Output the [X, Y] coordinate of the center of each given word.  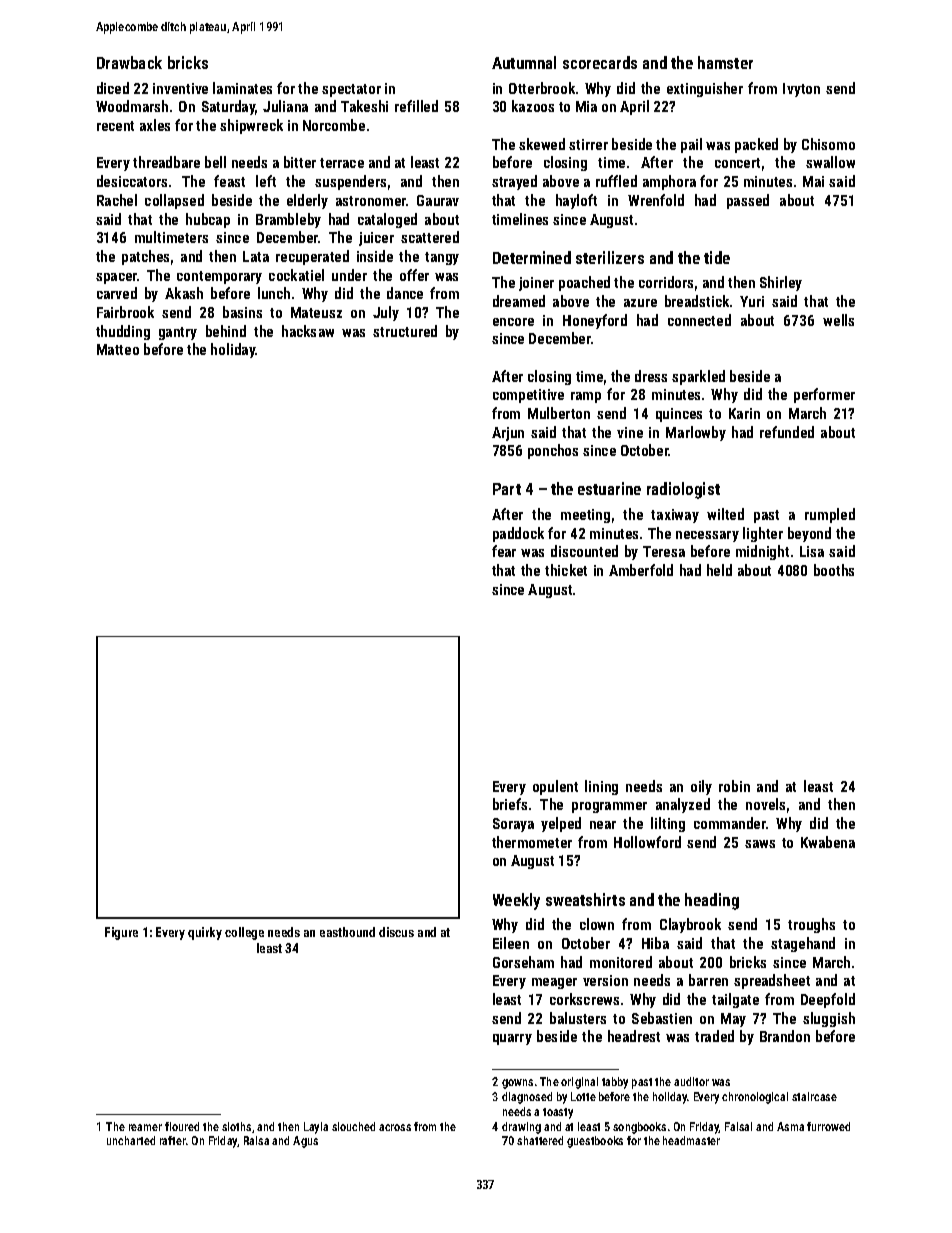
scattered [430, 237]
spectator [351, 90]
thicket [566, 570]
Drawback [129, 62]
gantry [178, 333]
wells [838, 320]
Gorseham [523, 962]
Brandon [785, 1036]
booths [834, 570]
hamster [725, 62]
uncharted [131, 1140]
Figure [121, 933]
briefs [510, 804]
